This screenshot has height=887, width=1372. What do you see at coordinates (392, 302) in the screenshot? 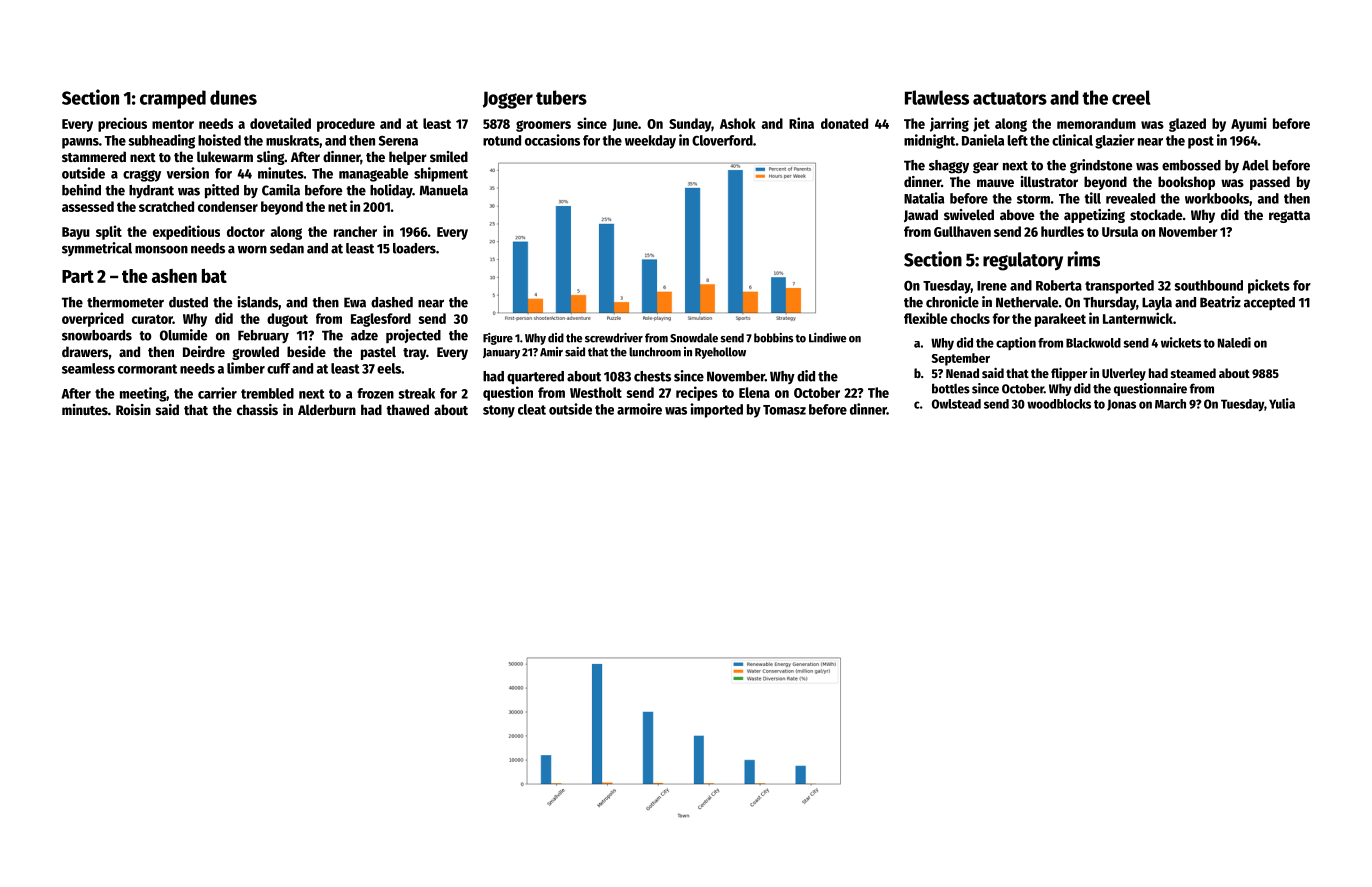
I see `dashed` at bounding box center [392, 302].
